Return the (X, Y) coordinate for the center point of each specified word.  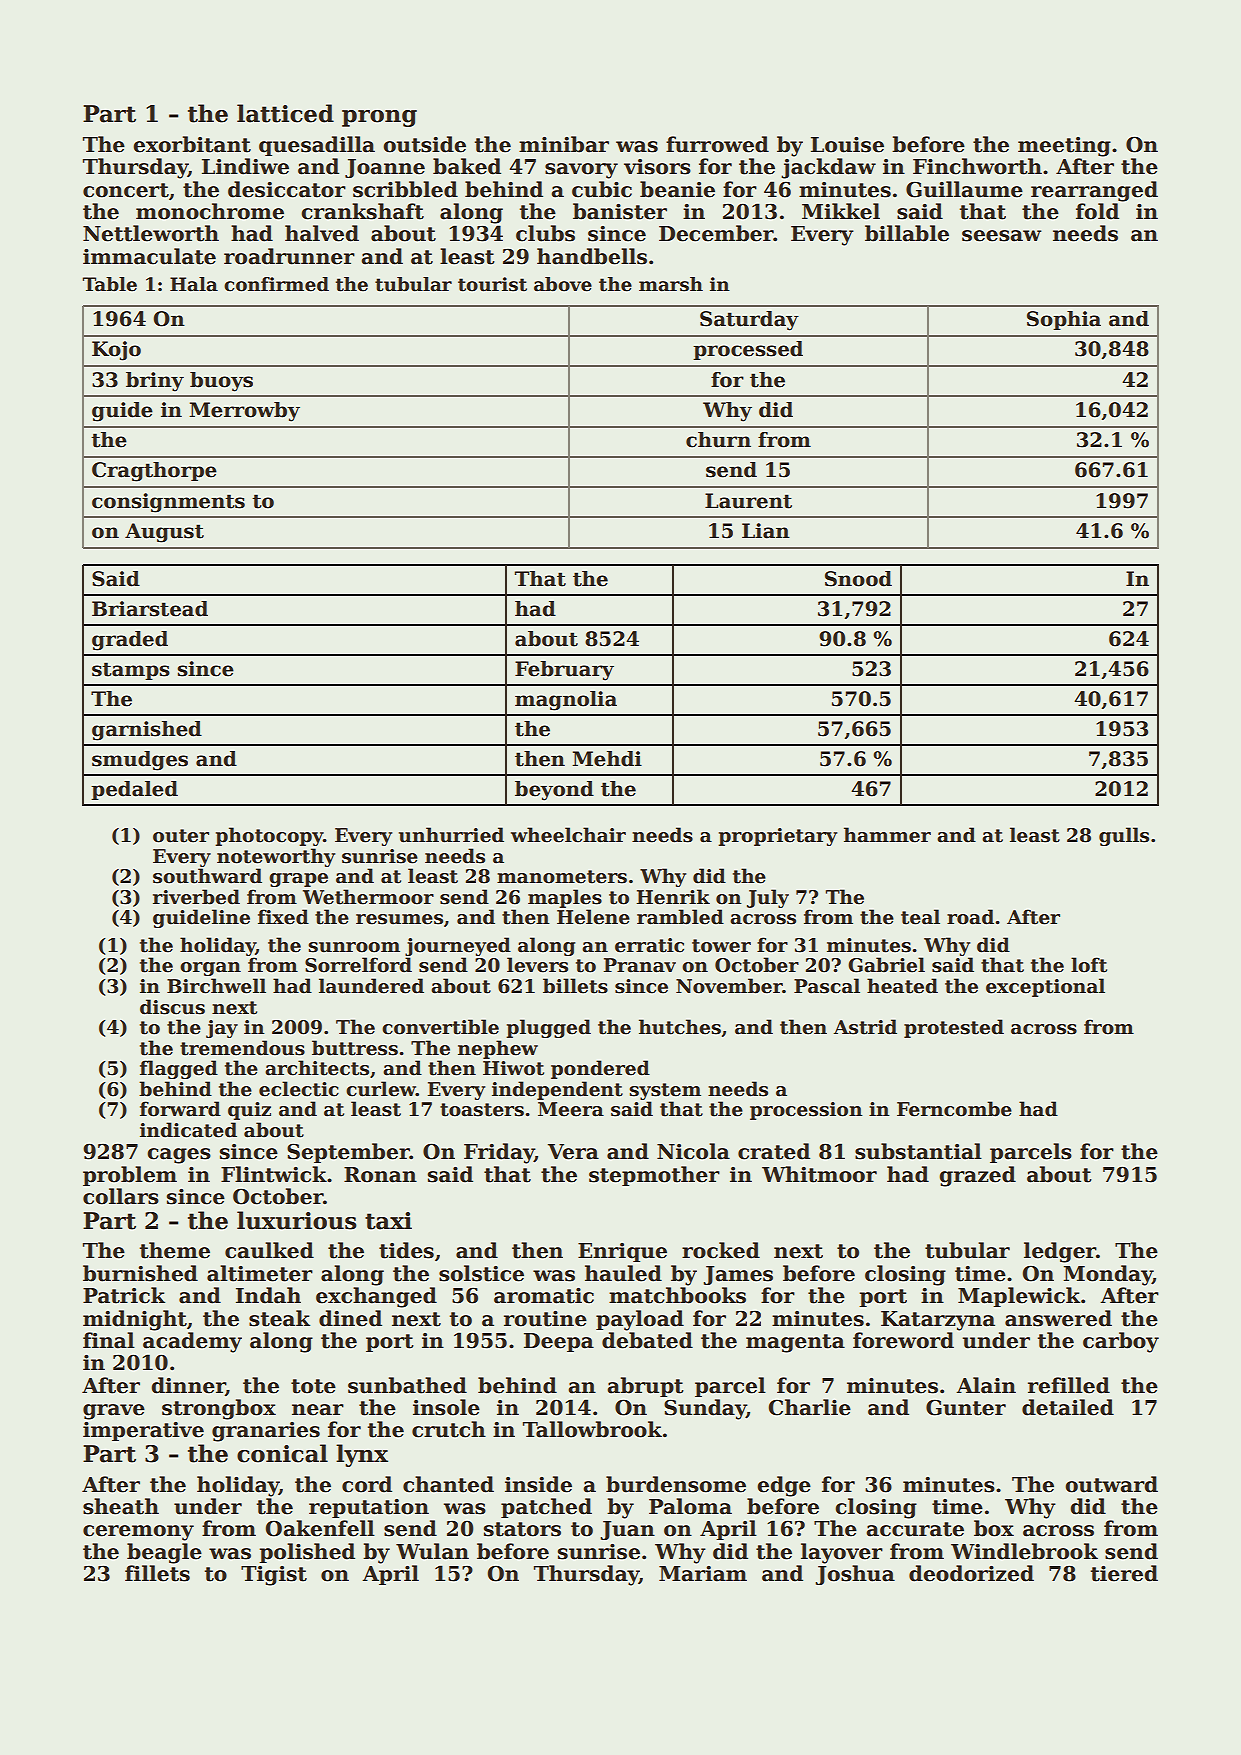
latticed (285, 113)
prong (379, 118)
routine (545, 1319)
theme (175, 1250)
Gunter (966, 1407)
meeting (1064, 147)
